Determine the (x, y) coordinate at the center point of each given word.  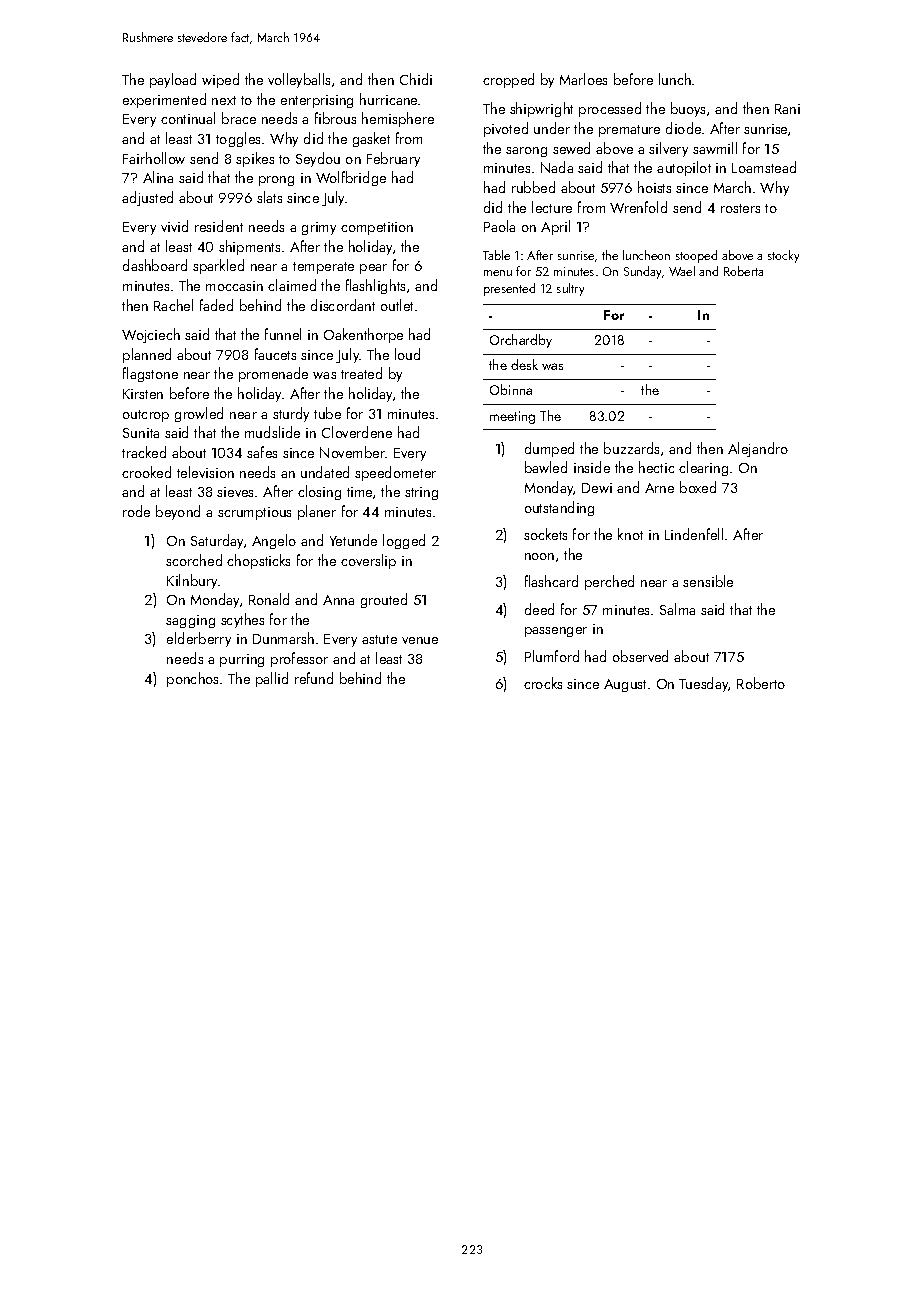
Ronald (269, 599)
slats (269, 197)
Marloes (583, 79)
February (393, 159)
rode (136, 511)
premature (629, 131)
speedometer (395, 473)
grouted (384, 600)
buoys (688, 109)
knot (630, 534)
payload (173, 80)
